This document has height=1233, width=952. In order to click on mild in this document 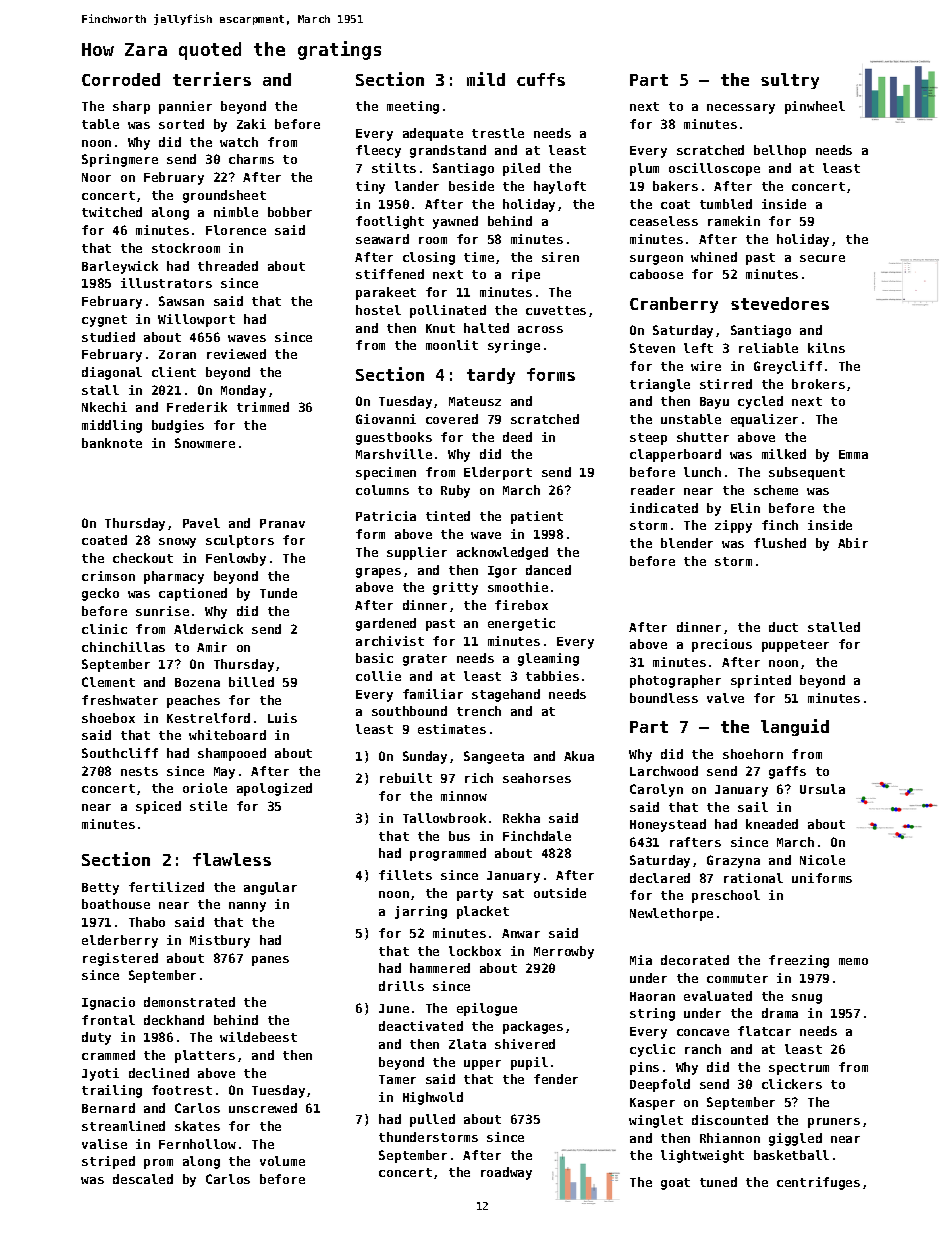, I will do `click(486, 79)`.
